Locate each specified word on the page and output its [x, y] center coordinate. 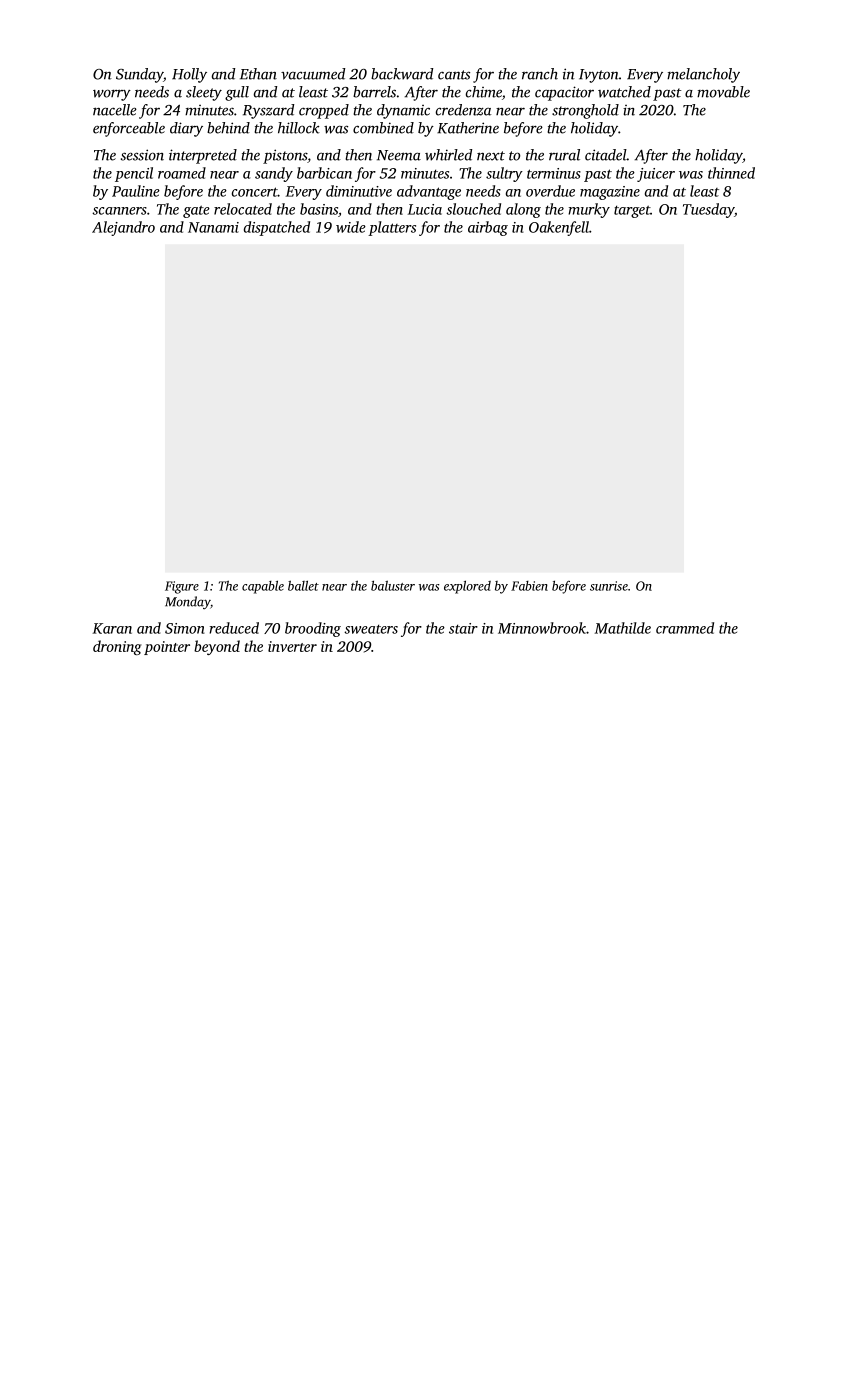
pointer [167, 648]
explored [467, 587]
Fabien [529, 586]
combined [383, 128]
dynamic [403, 111]
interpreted [203, 156]
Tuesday [708, 210]
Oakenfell [559, 228]
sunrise [609, 586]
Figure [182, 587]
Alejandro [123, 228]
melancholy [703, 75]
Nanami [213, 227]
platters [392, 228]
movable [723, 92]
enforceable [129, 129]
